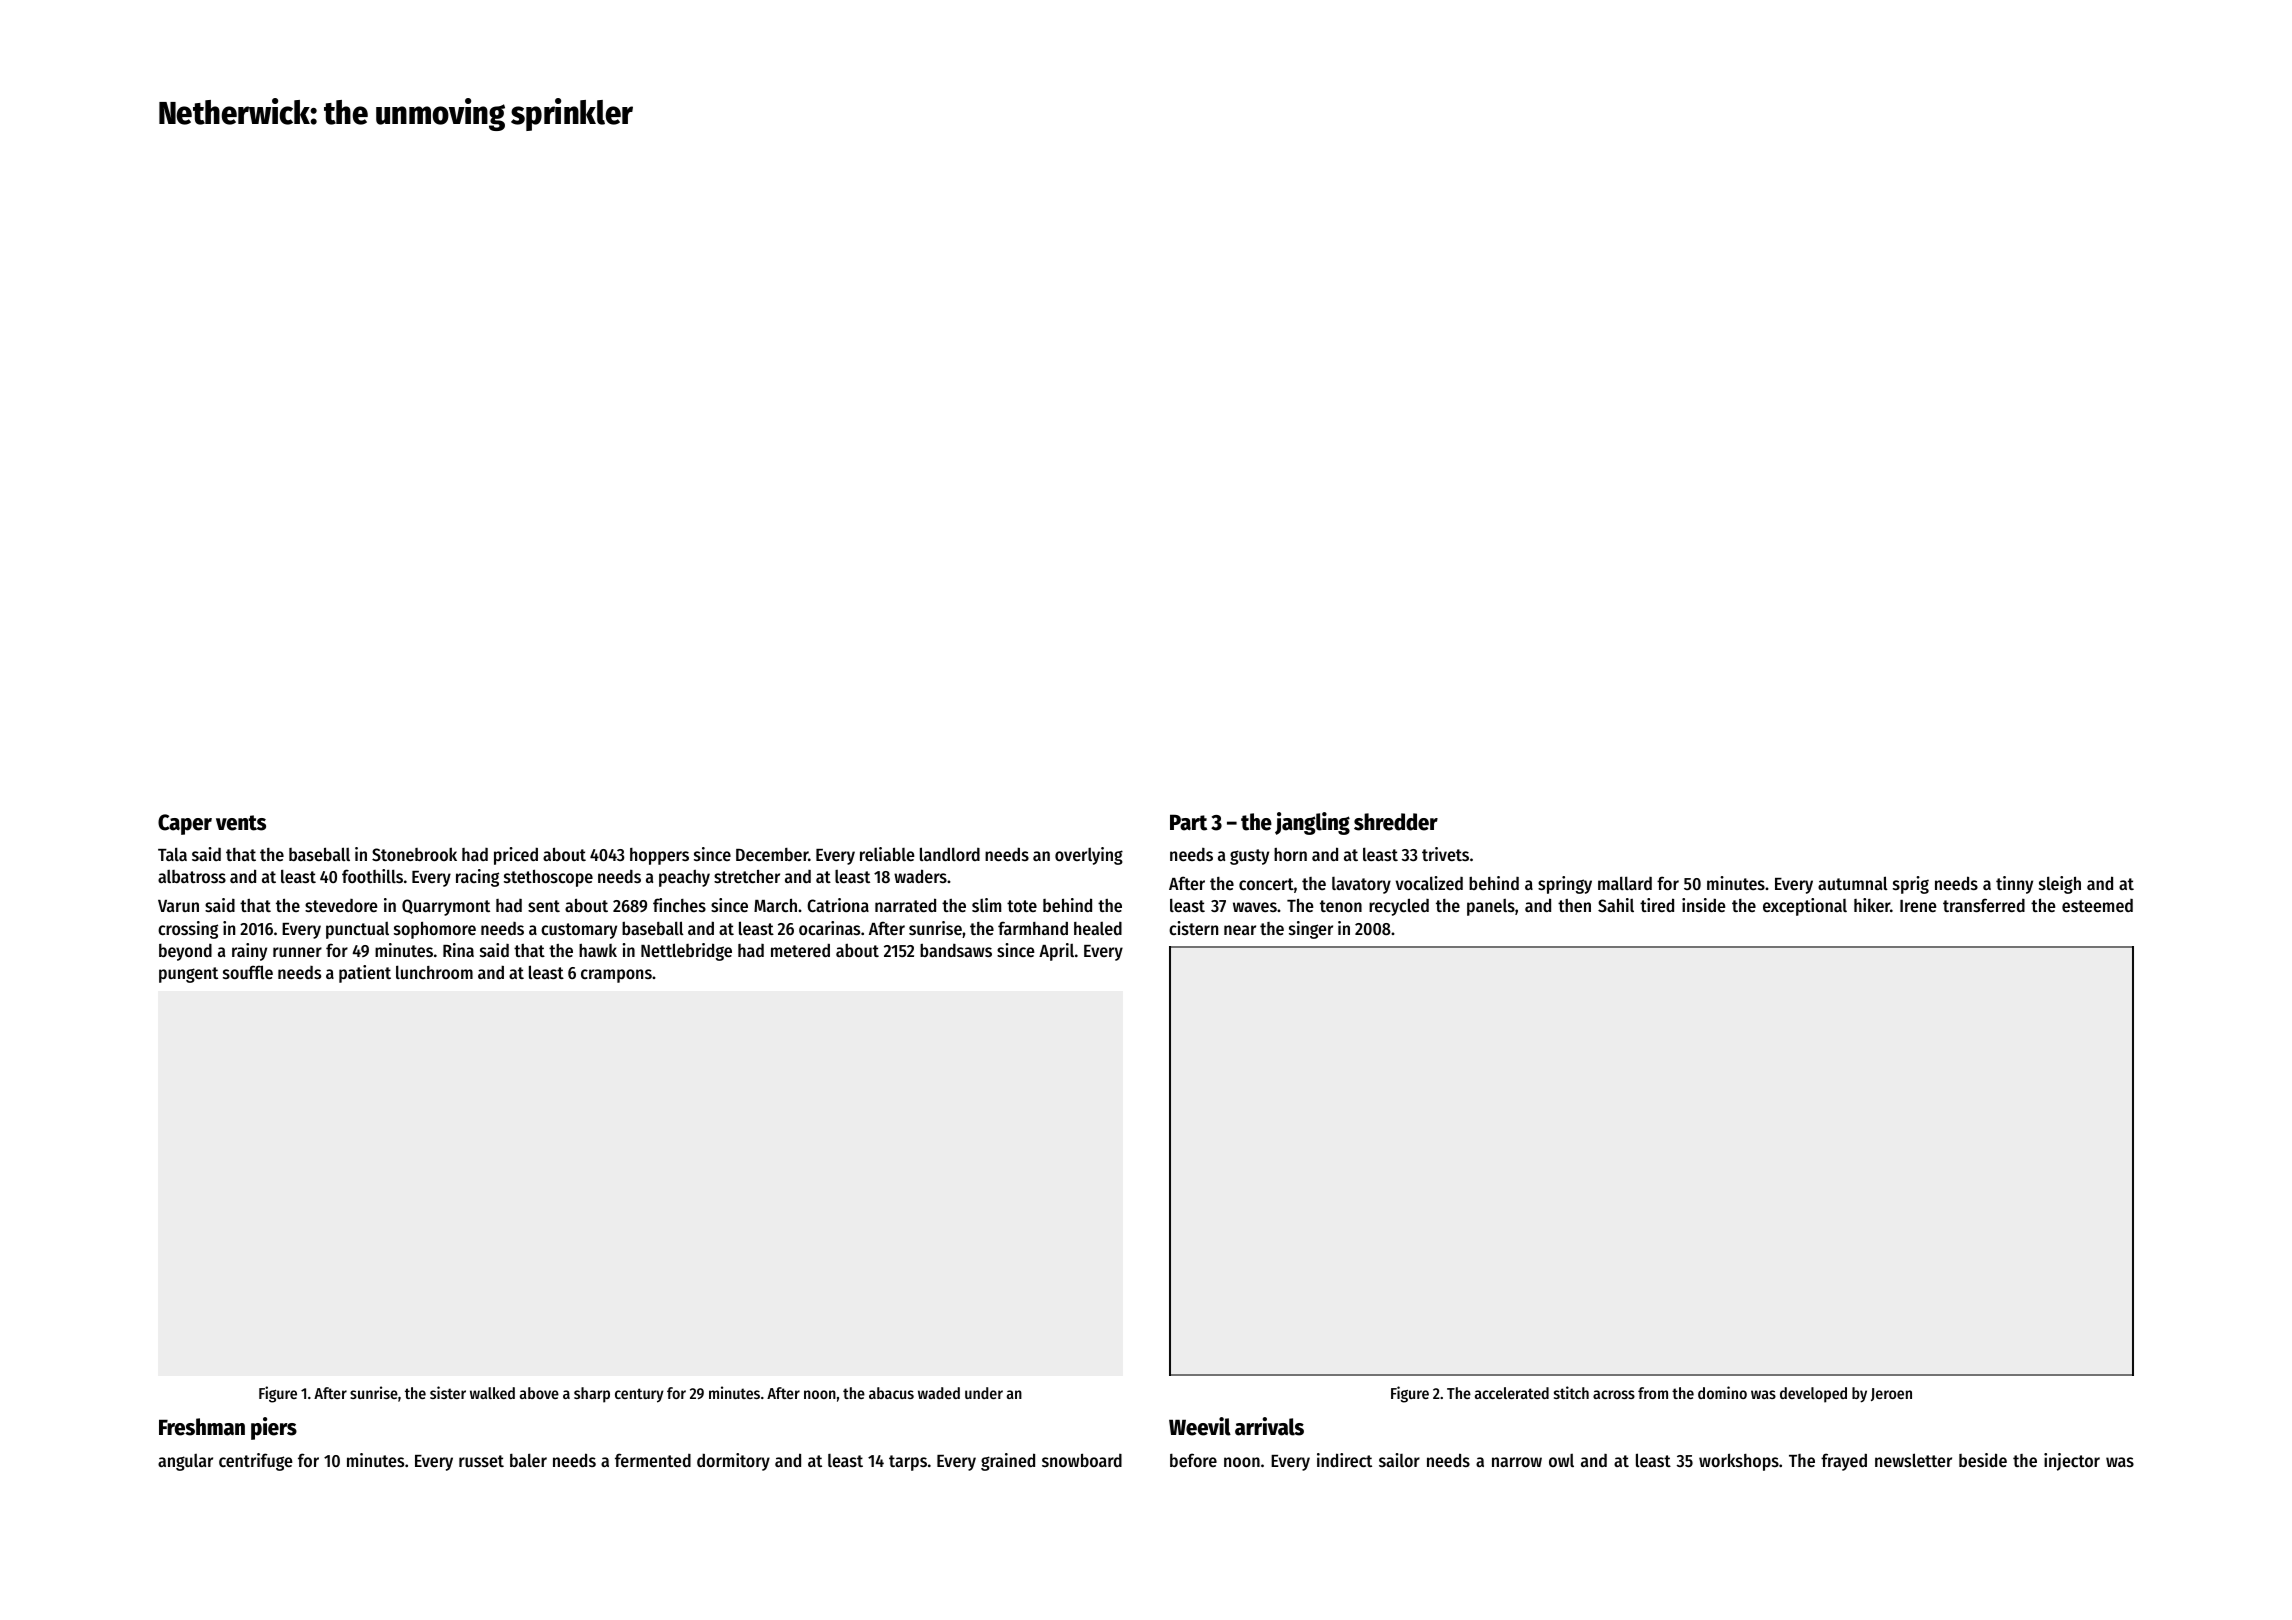  Describe the element at coordinates (1891, 1394) in the image. I see `Jeroen` at that location.
